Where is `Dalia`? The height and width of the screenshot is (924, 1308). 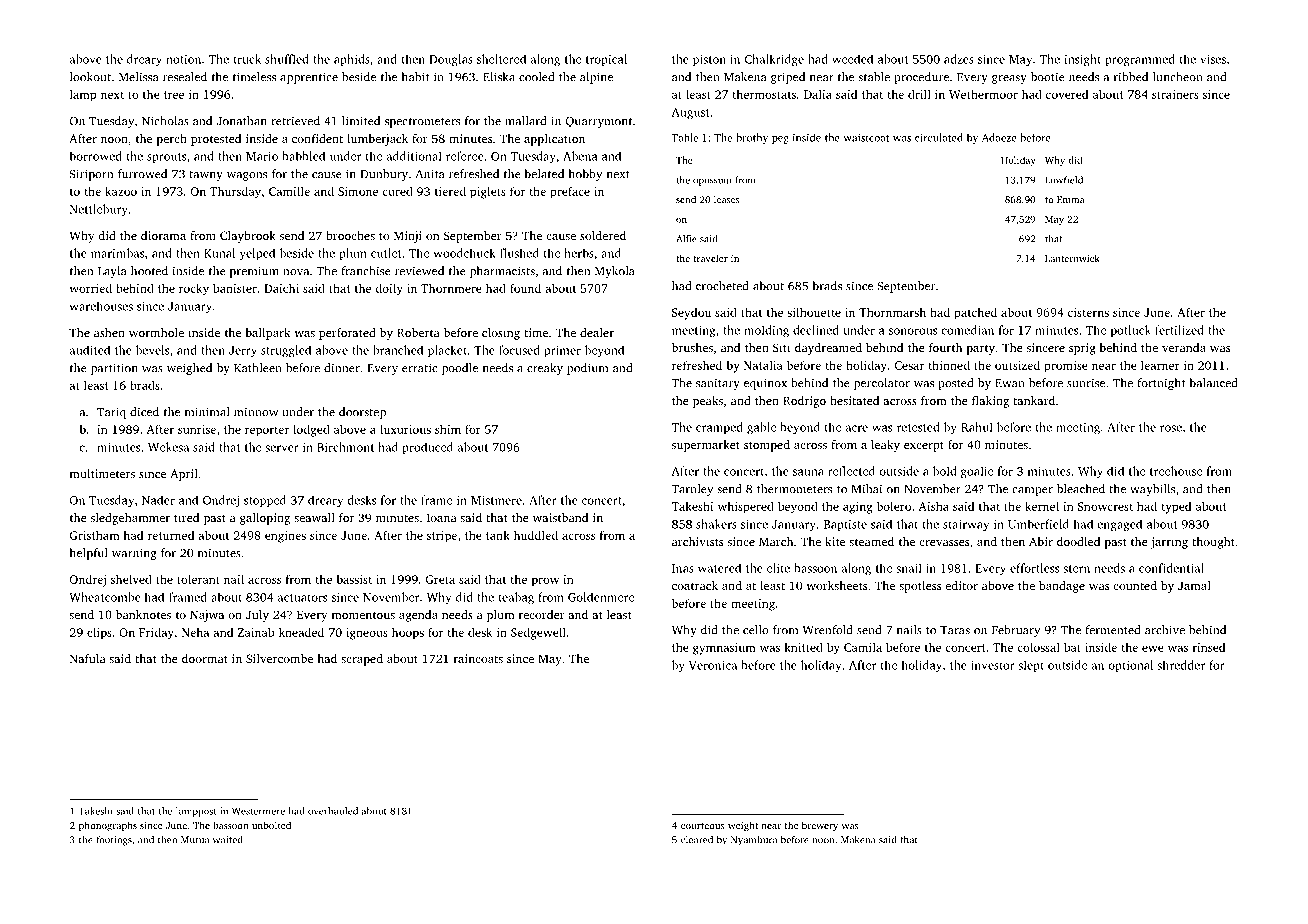
Dalia is located at coordinates (818, 94).
